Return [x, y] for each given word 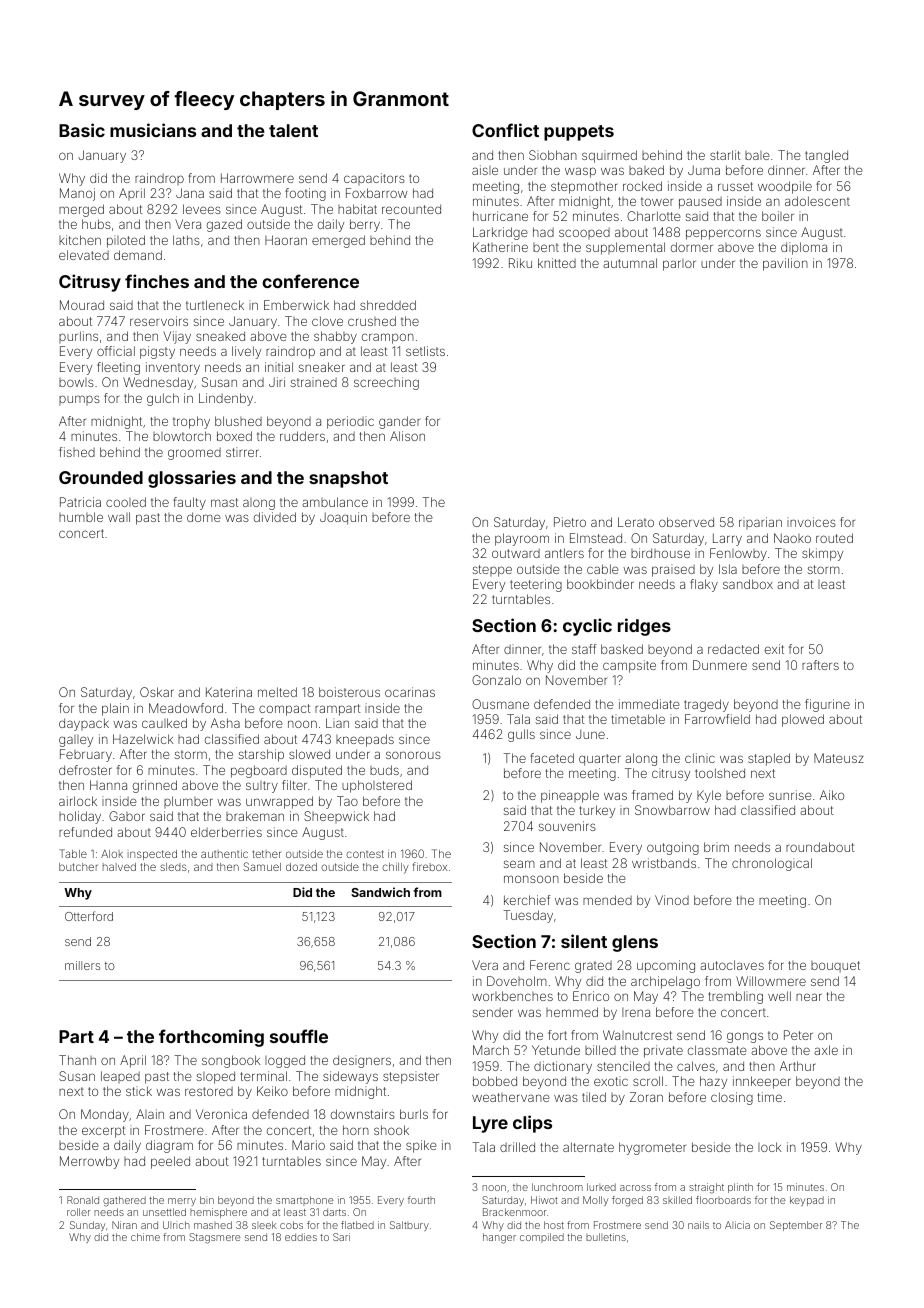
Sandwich [380, 892]
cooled [126, 502]
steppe [492, 571]
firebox [430, 866]
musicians [153, 130]
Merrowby [89, 1162]
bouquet [835, 967]
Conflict [505, 130]
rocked [642, 186]
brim [716, 847]
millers [82, 965]
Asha [225, 723]
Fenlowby [738, 554]
